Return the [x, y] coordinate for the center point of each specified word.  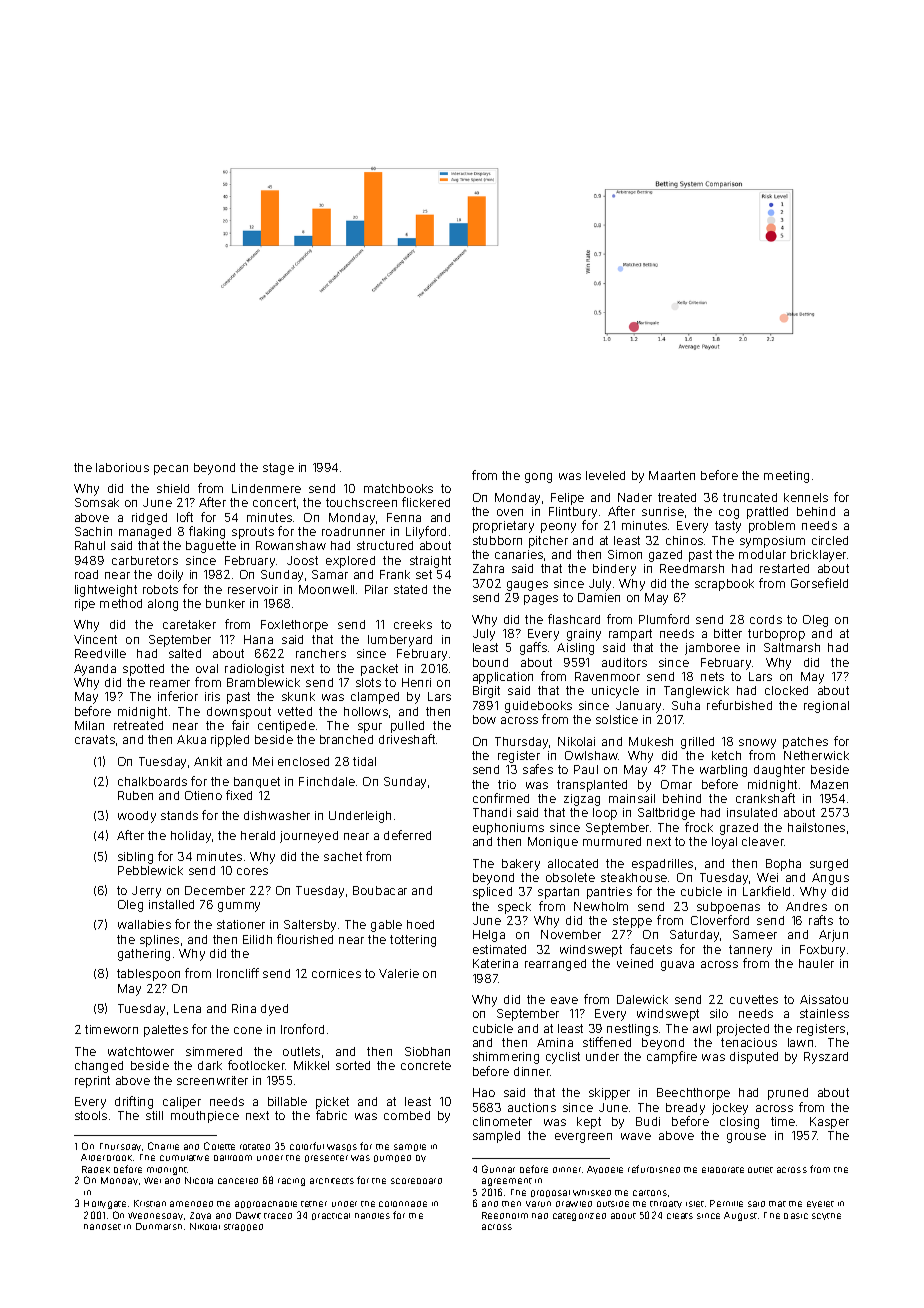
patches [805, 743]
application [503, 678]
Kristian [150, 1203]
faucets [651, 949]
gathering [144, 955]
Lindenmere [266, 488]
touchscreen [361, 502]
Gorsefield [819, 583]
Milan [89, 725]
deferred [407, 835]
